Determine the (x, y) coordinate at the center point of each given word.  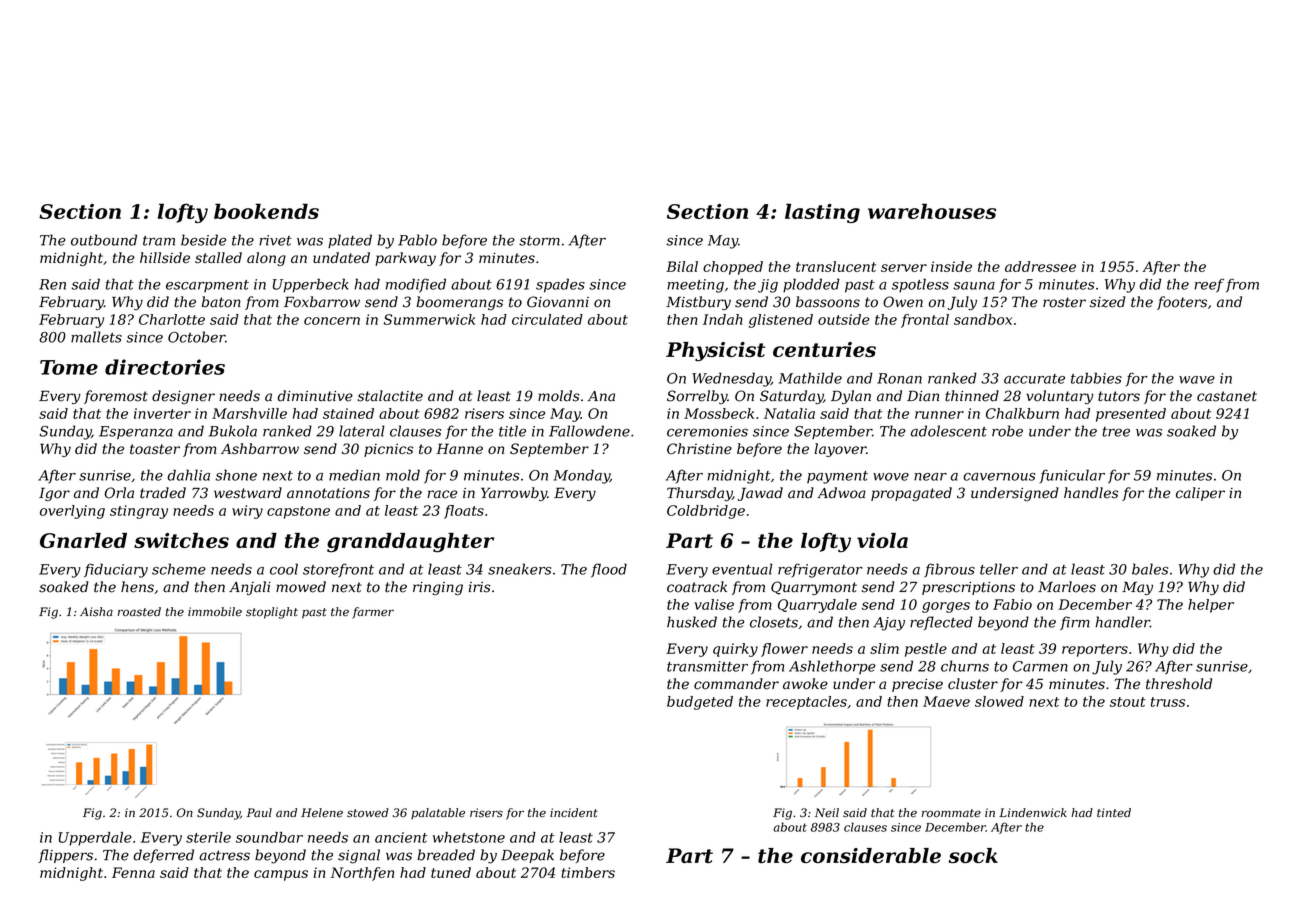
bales (1150, 569)
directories (165, 367)
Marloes (1067, 587)
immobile (215, 612)
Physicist (715, 352)
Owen (903, 302)
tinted (1114, 813)
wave (1197, 380)
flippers (65, 856)
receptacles (806, 703)
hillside (165, 258)
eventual (742, 569)
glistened (781, 321)
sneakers (519, 569)
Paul (259, 812)
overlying (72, 512)
